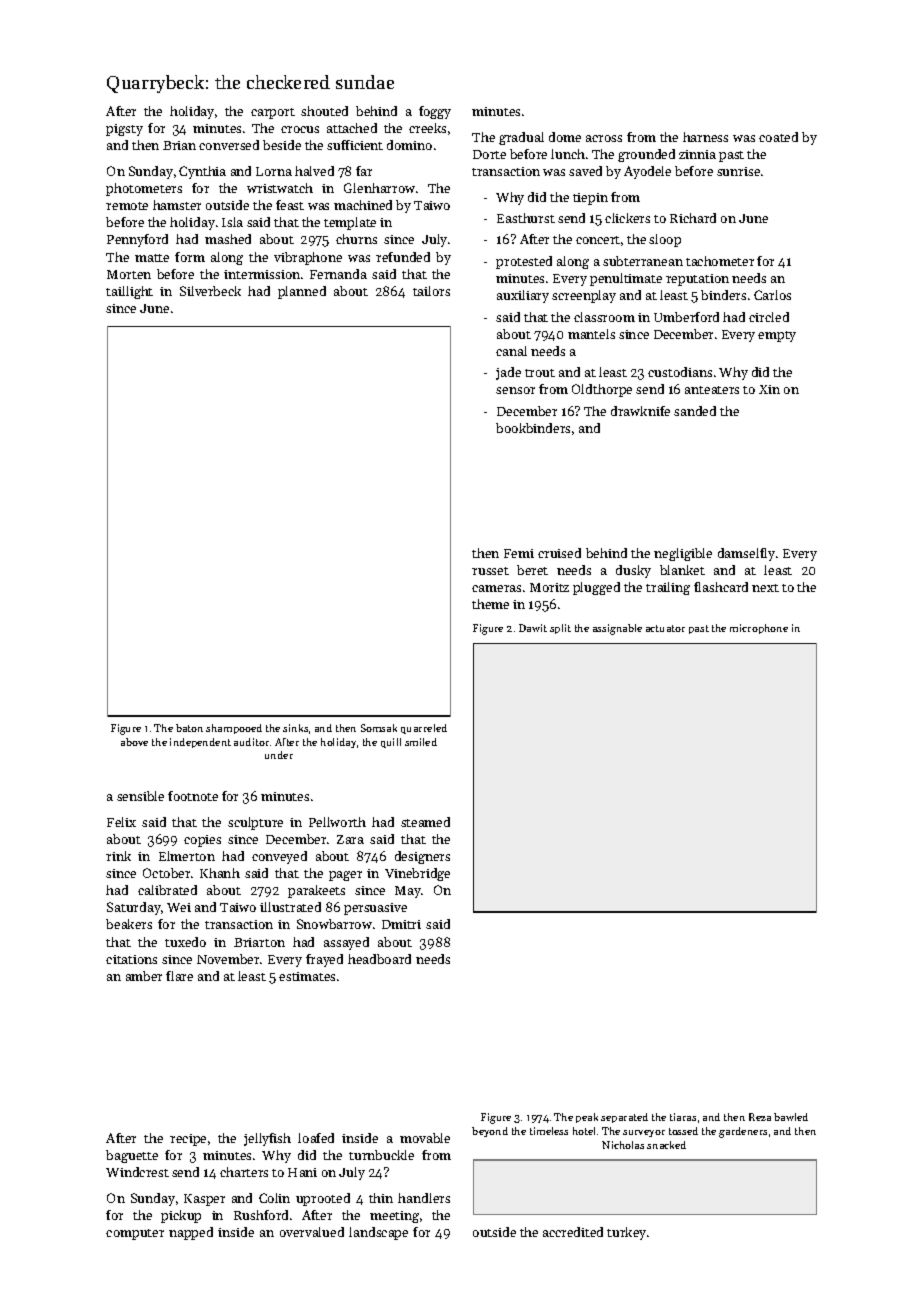 The height and width of the page is (1308, 924). Describe the element at coordinates (435, 112) in the page. I see `foggy` at that location.
